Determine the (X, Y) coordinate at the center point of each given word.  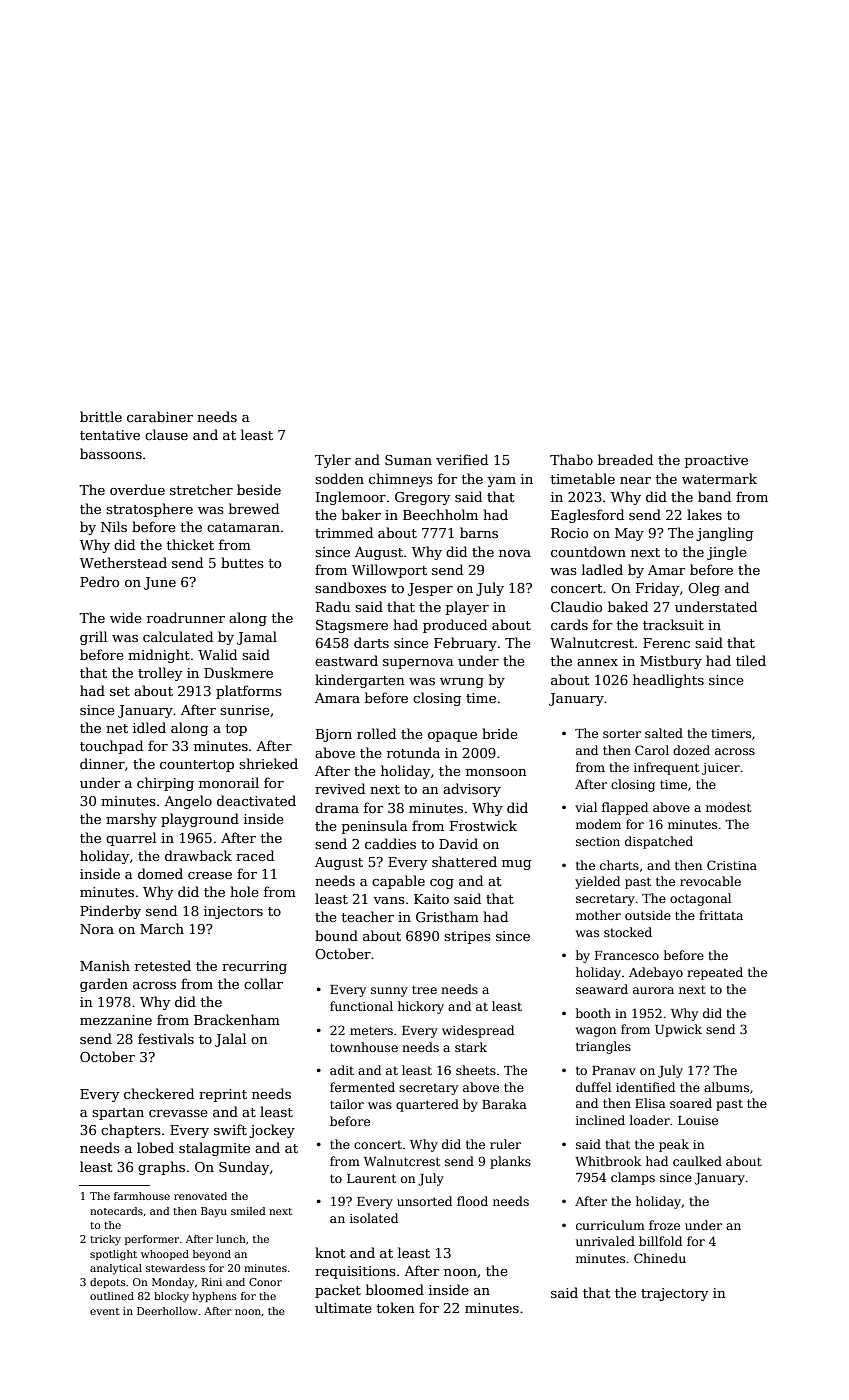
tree (424, 989)
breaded (625, 459)
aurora (653, 990)
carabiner (160, 416)
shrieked (268, 763)
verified (462, 459)
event (105, 1311)
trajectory (674, 1294)
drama (337, 807)
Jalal (230, 1040)
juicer (721, 769)
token (395, 1307)
